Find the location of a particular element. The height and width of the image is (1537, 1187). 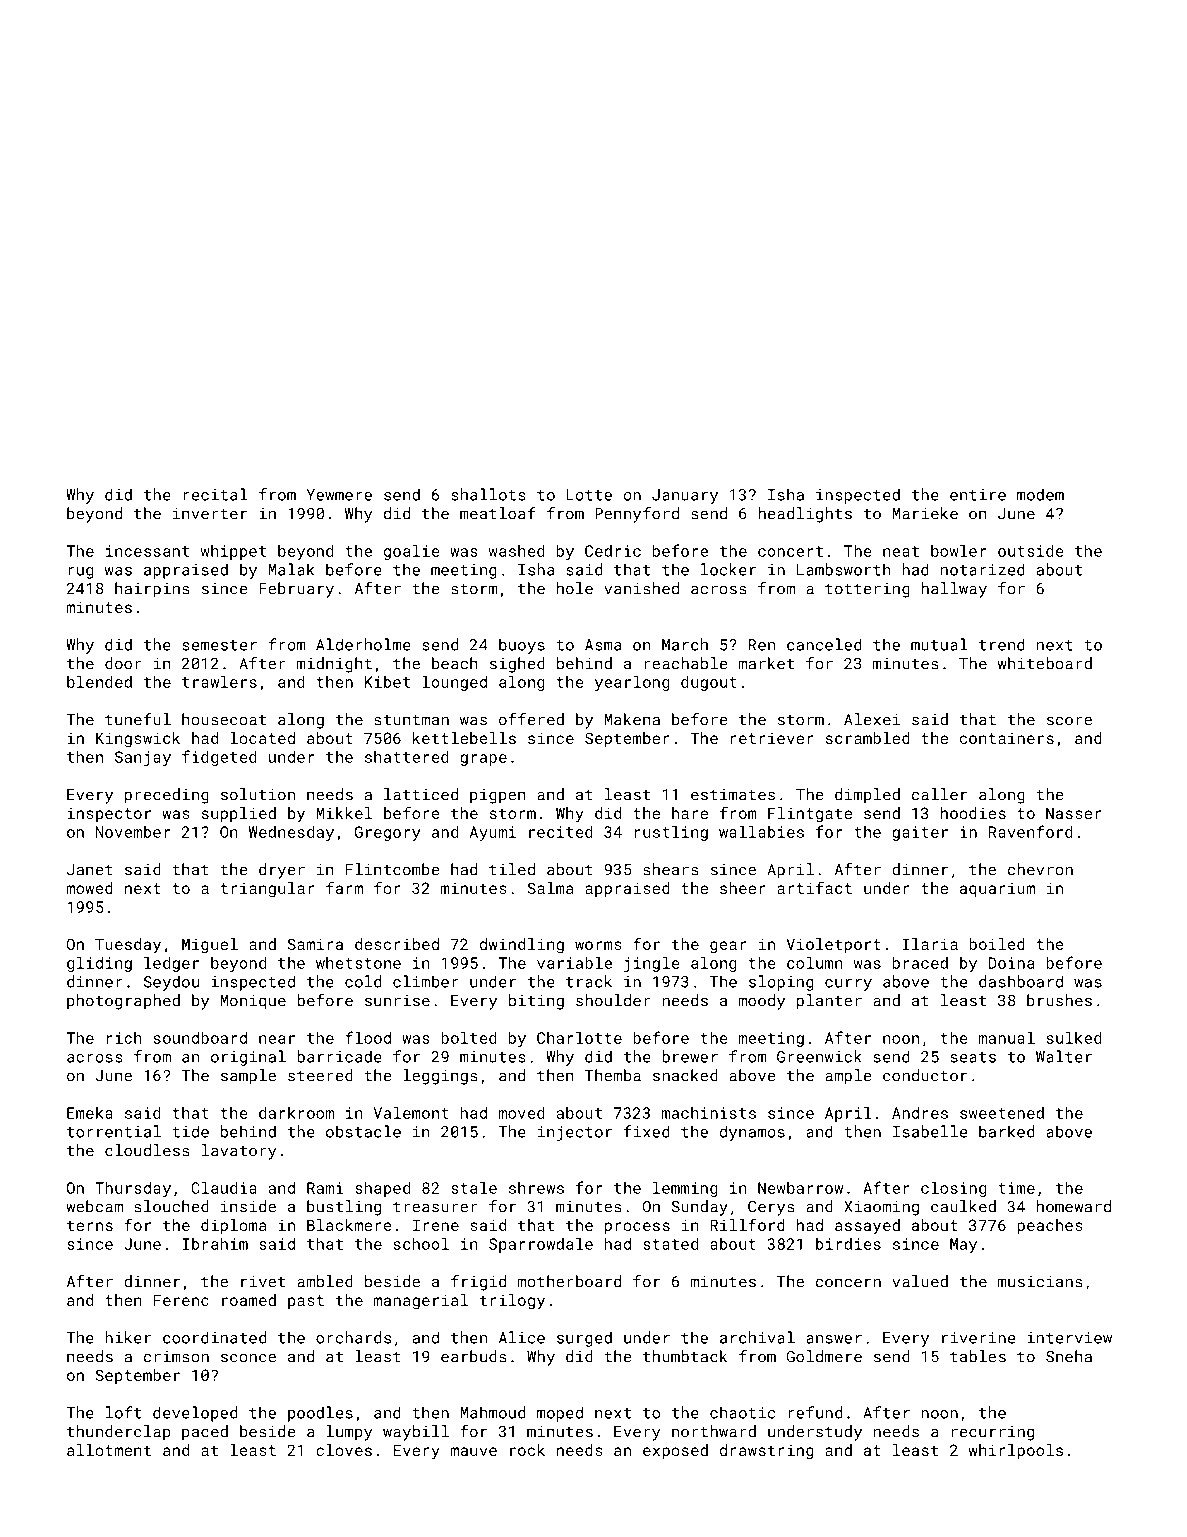

door is located at coordinates (123, 663).
